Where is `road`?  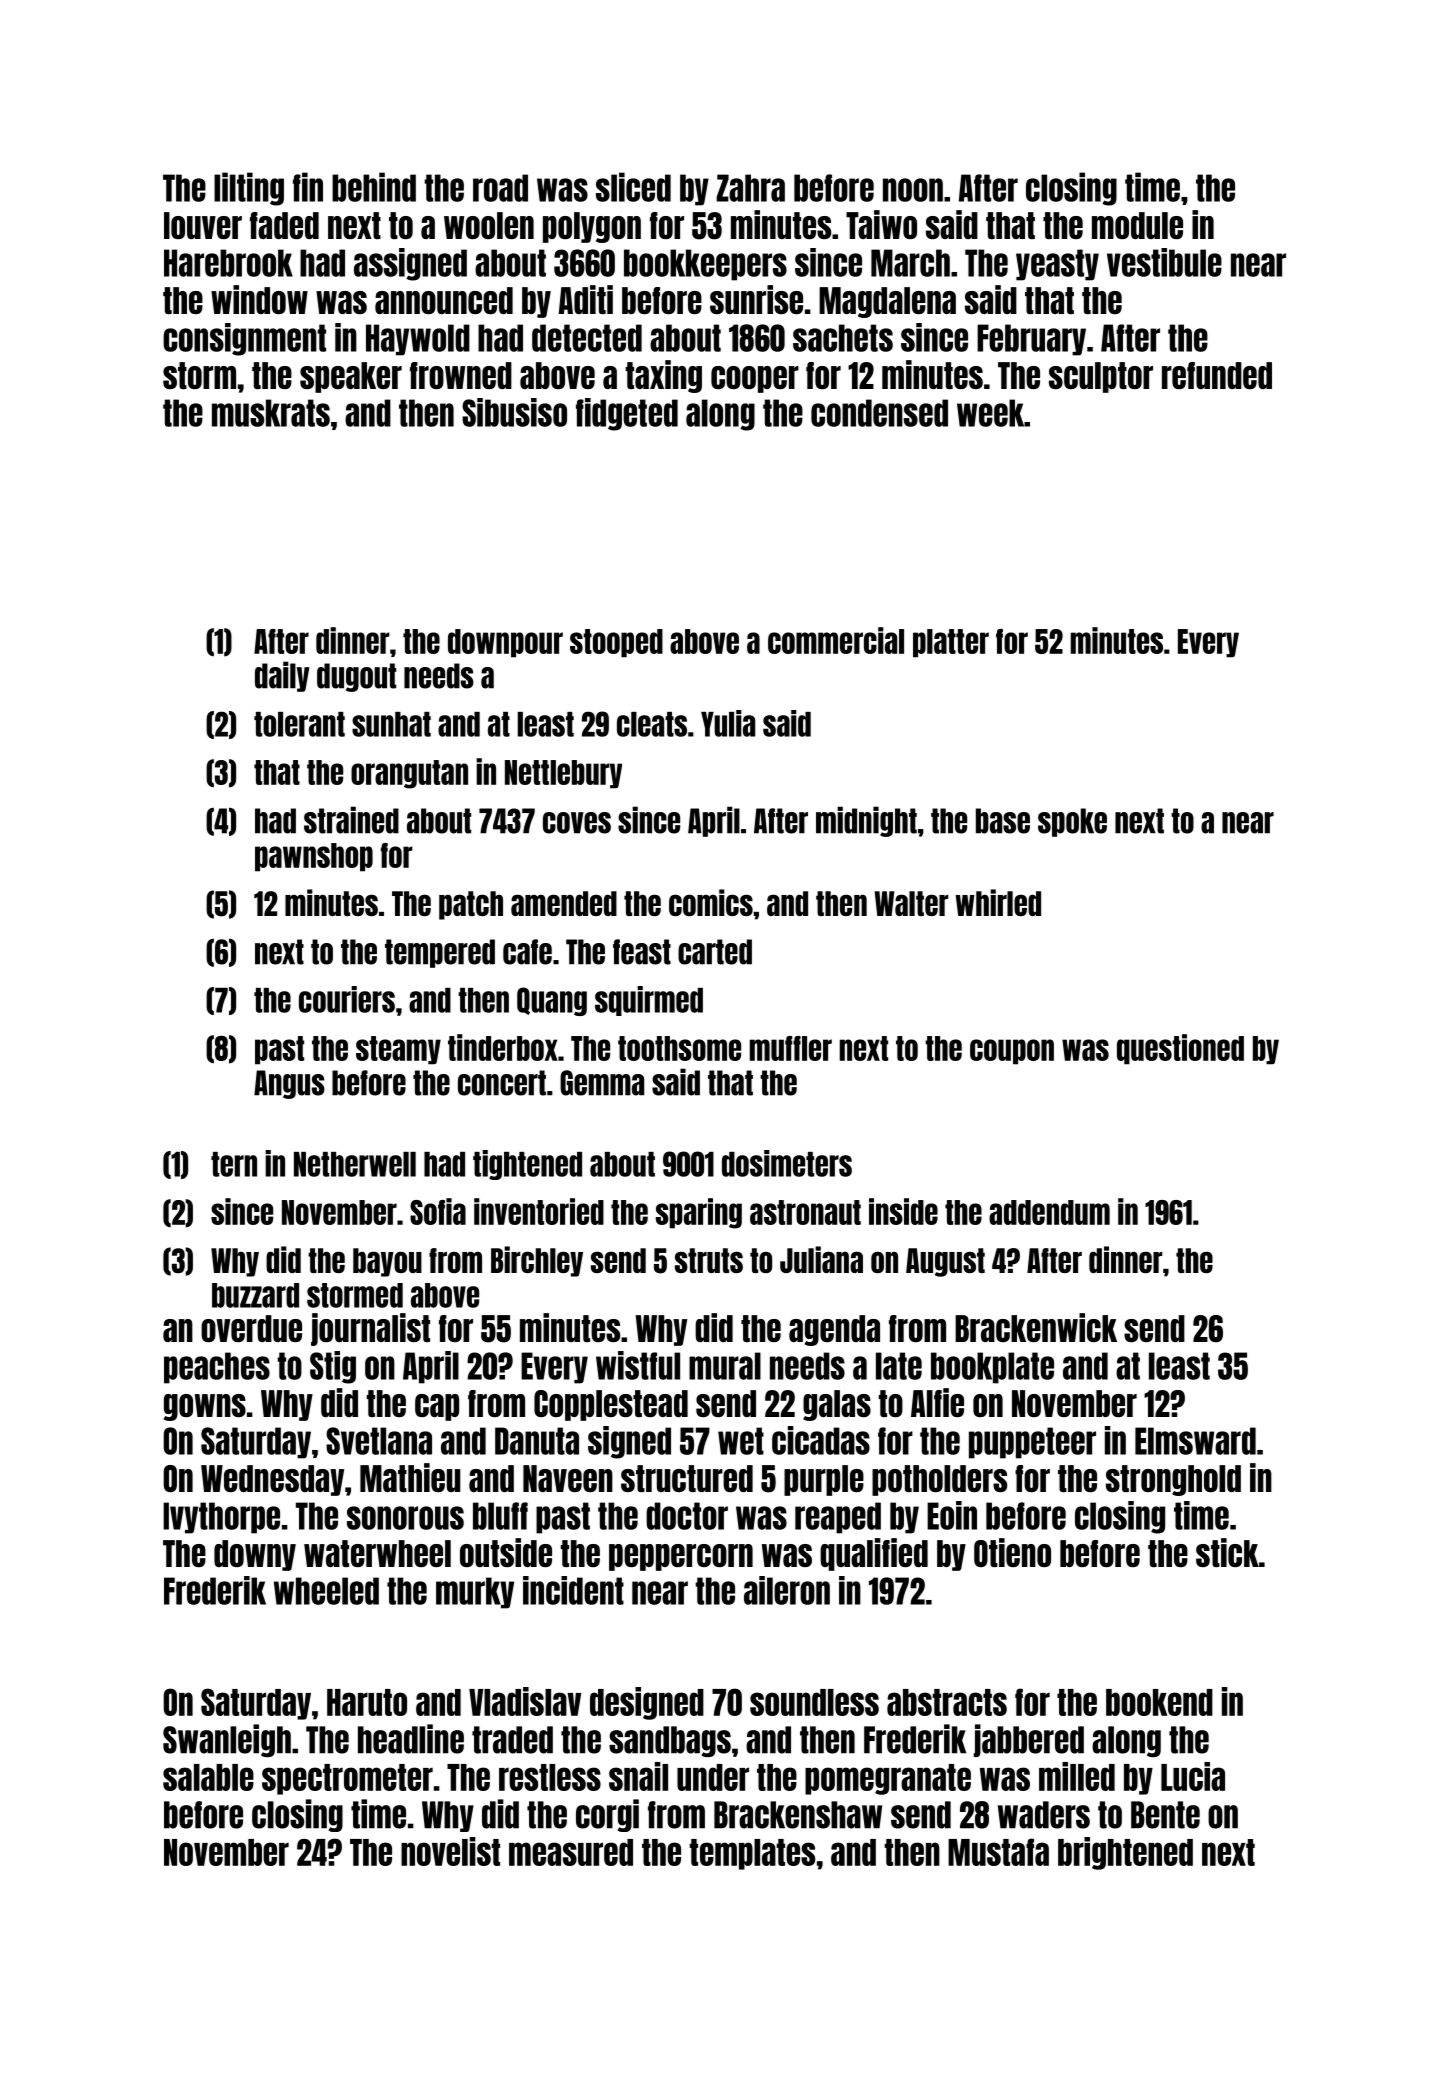 road is located at coordinates (500, 188).
